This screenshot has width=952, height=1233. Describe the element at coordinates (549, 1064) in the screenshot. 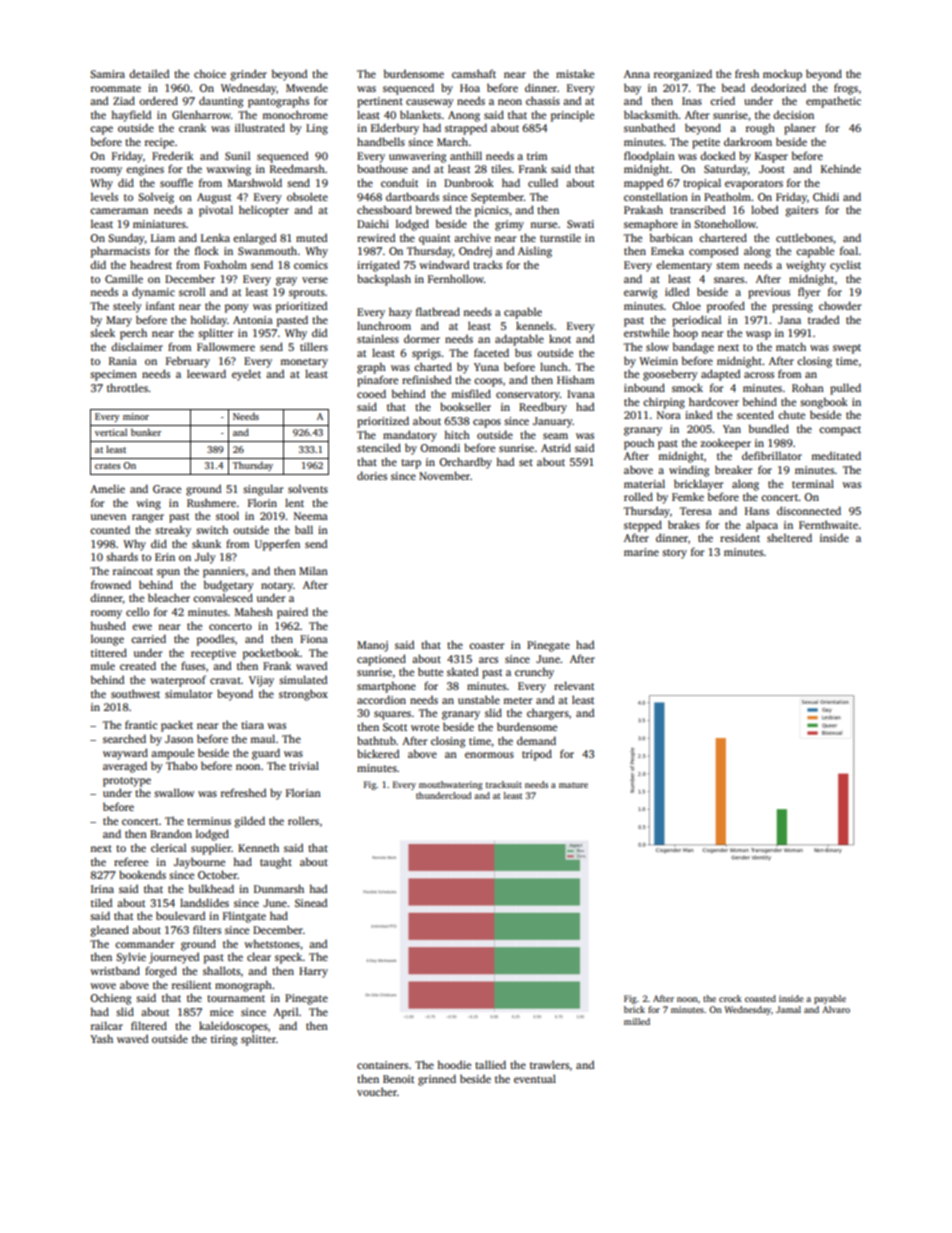

I see `trawlers` at that location.
